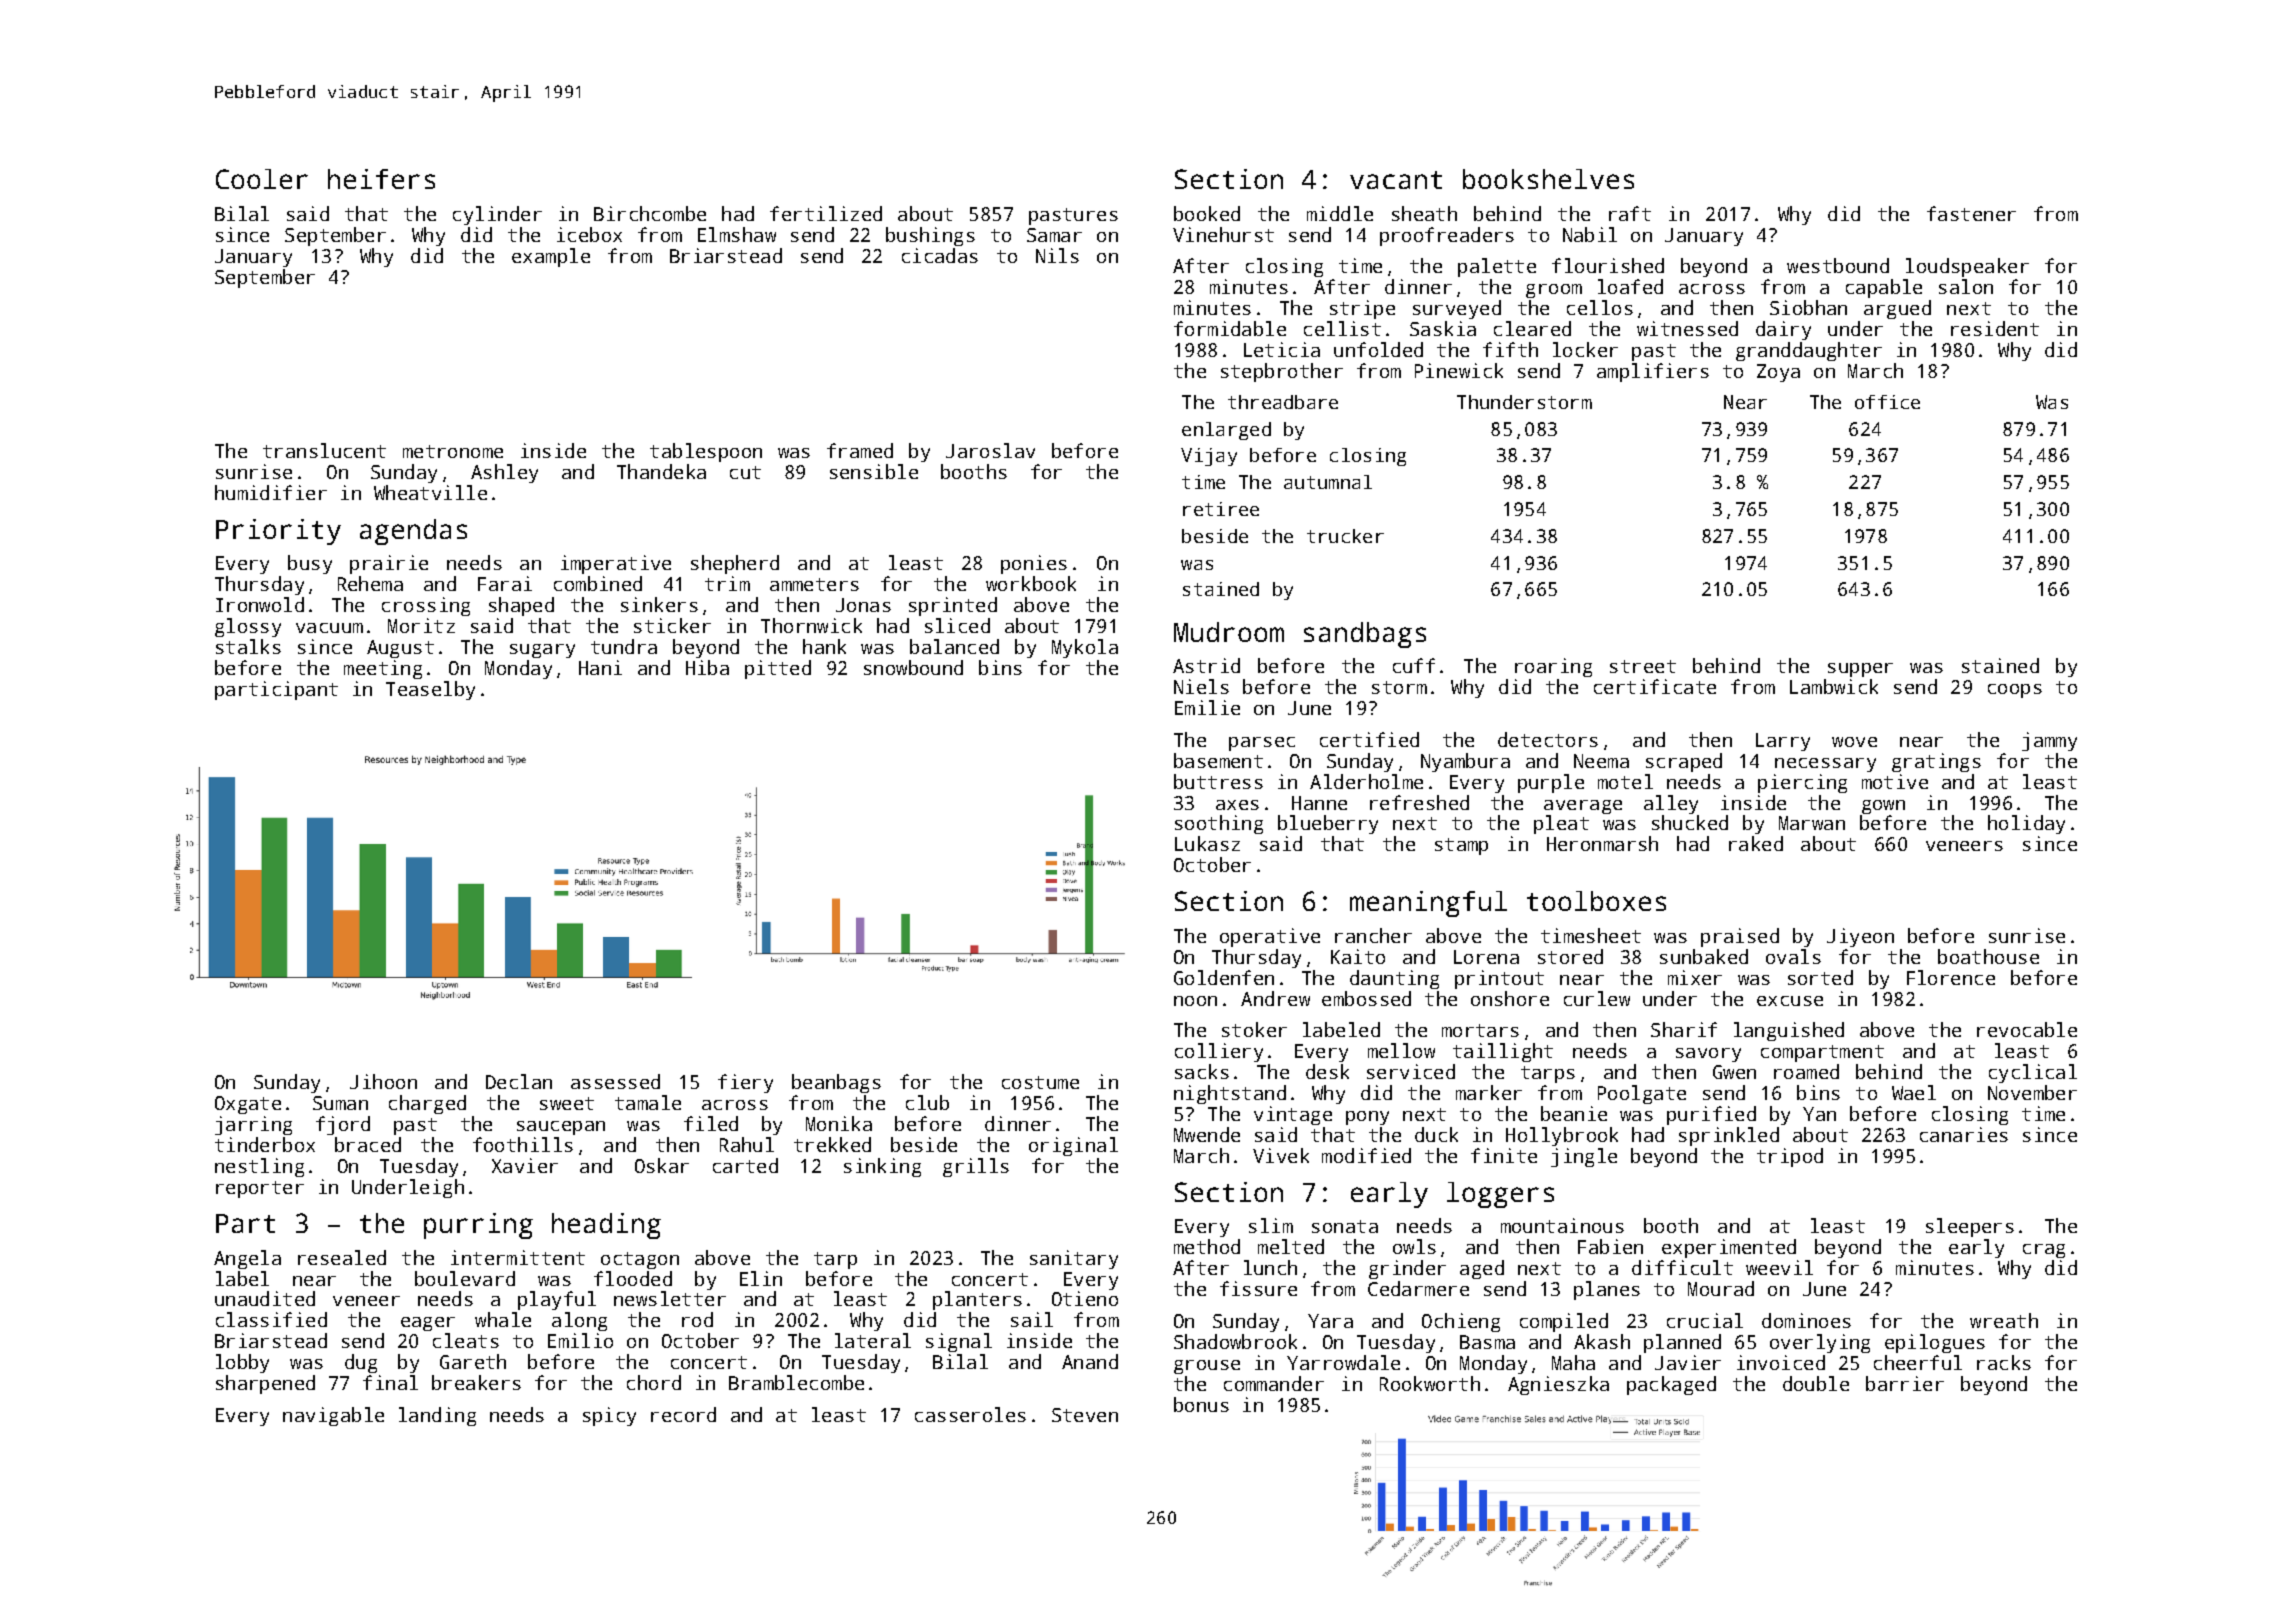  Describe the element at coordinates (1396, 180) in the screenshot. I see `vacant` at that location.
